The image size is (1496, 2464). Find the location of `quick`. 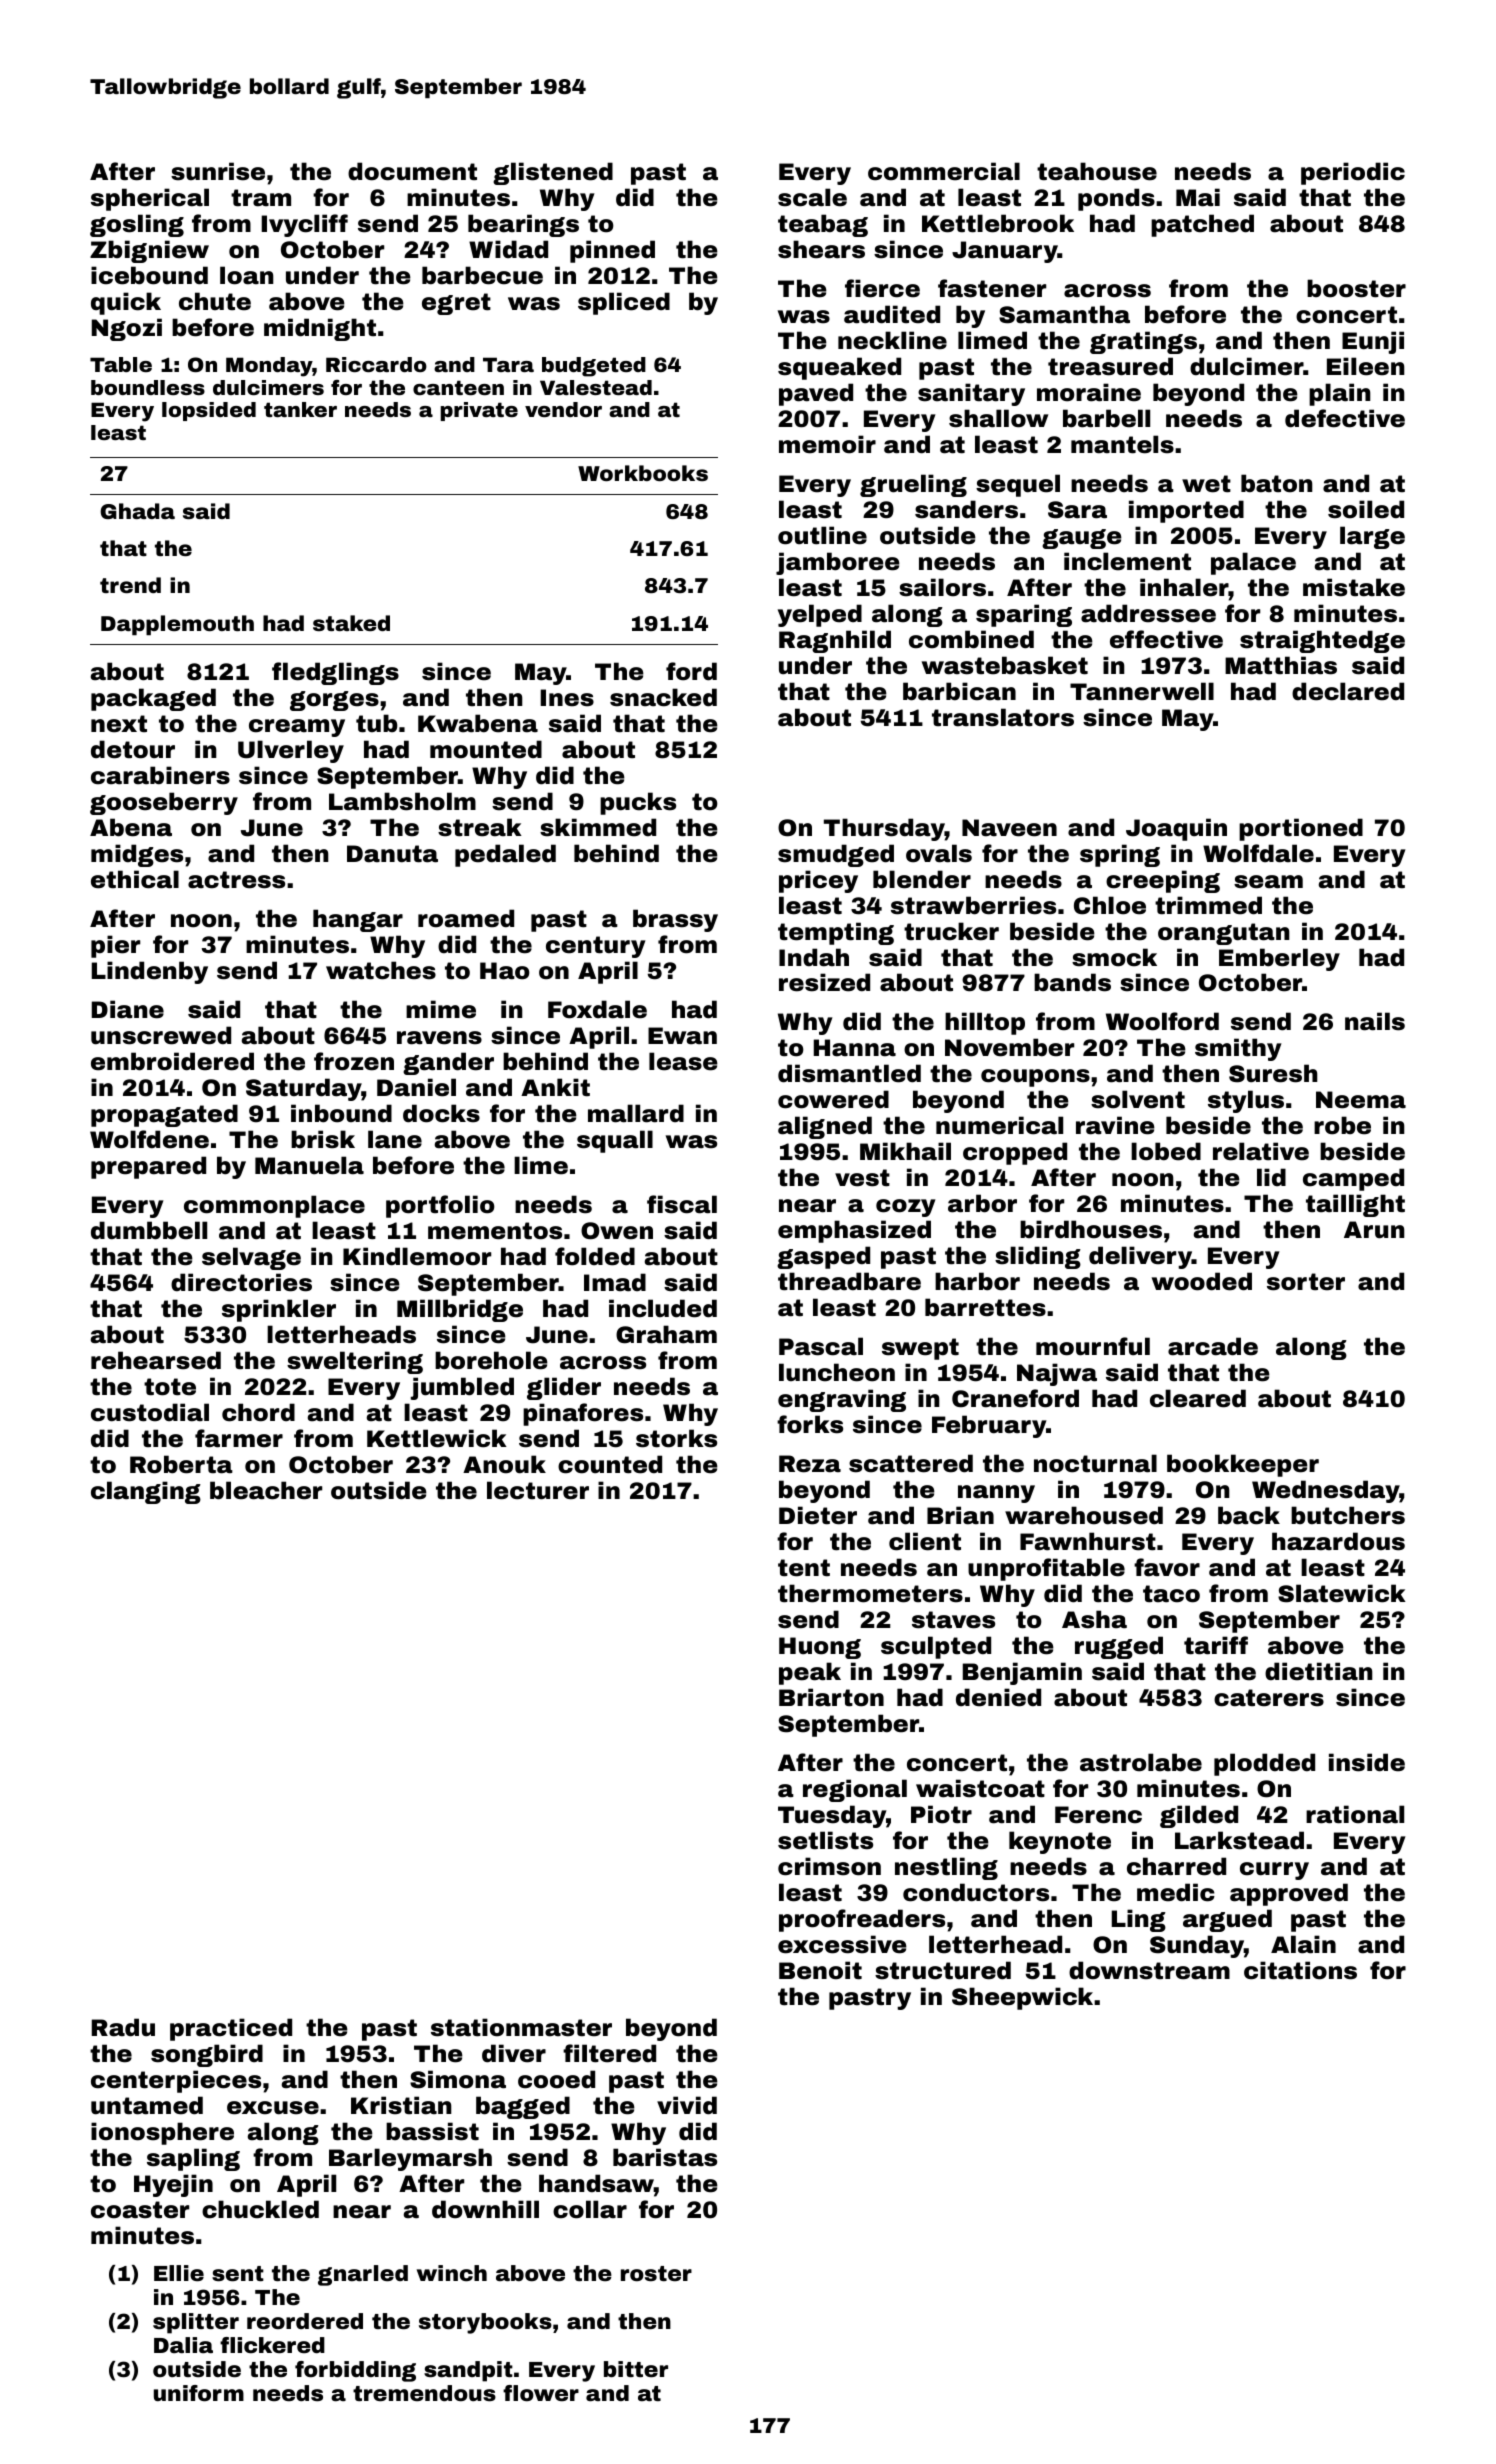

quick is located at coordinates (126, 303).
